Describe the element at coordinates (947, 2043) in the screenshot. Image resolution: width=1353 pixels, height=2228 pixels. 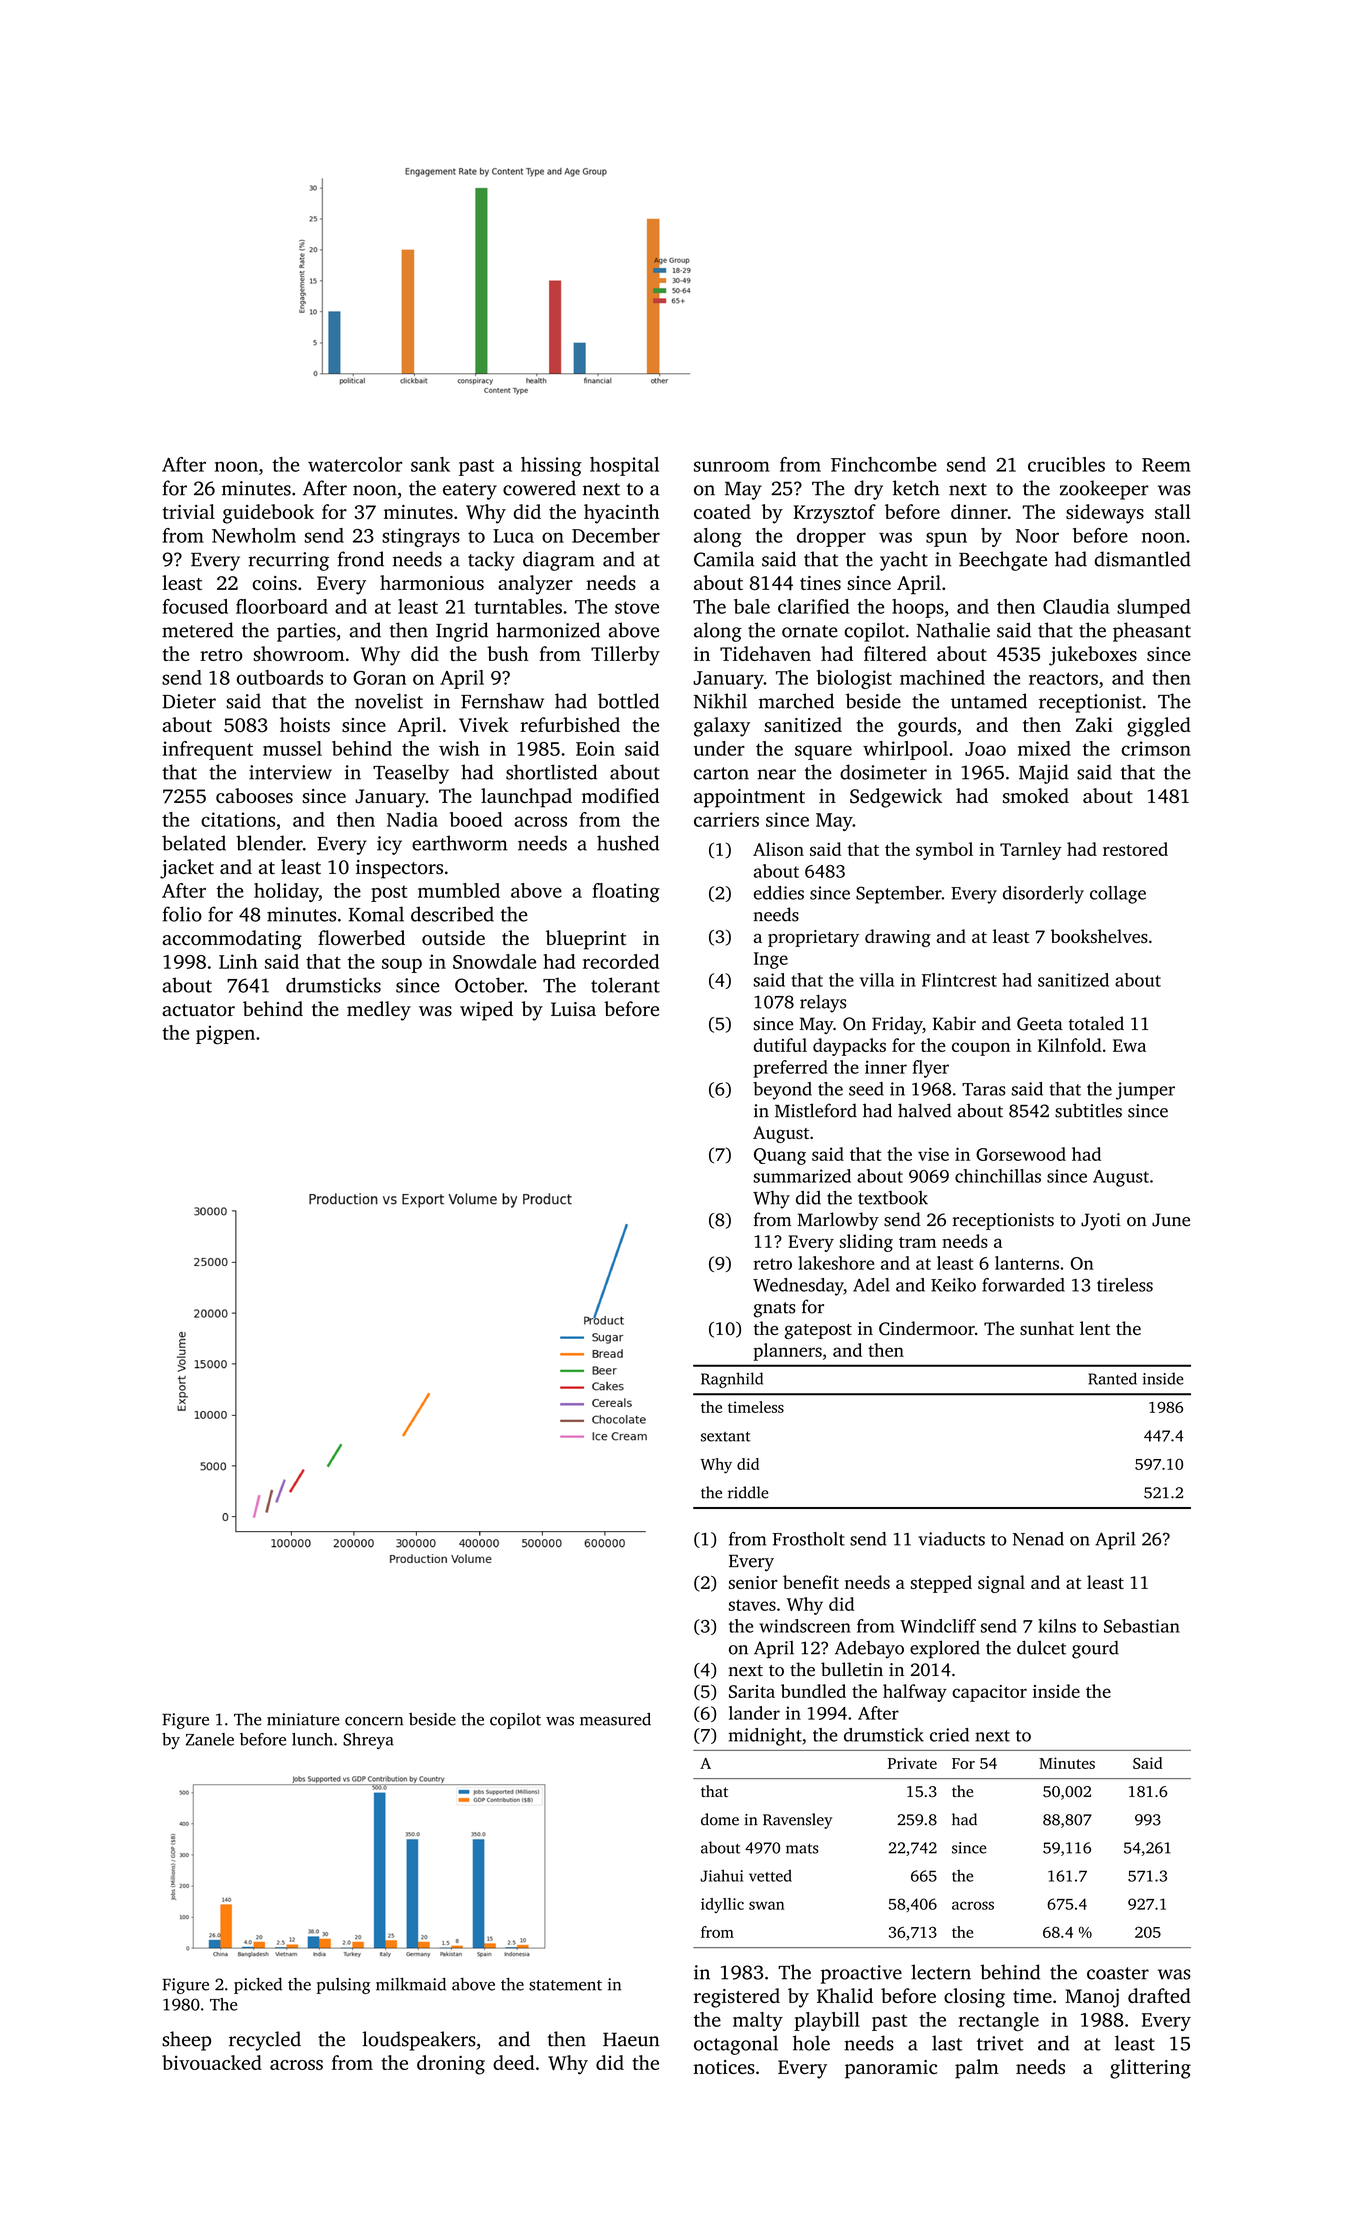
I see `last` at that location.
